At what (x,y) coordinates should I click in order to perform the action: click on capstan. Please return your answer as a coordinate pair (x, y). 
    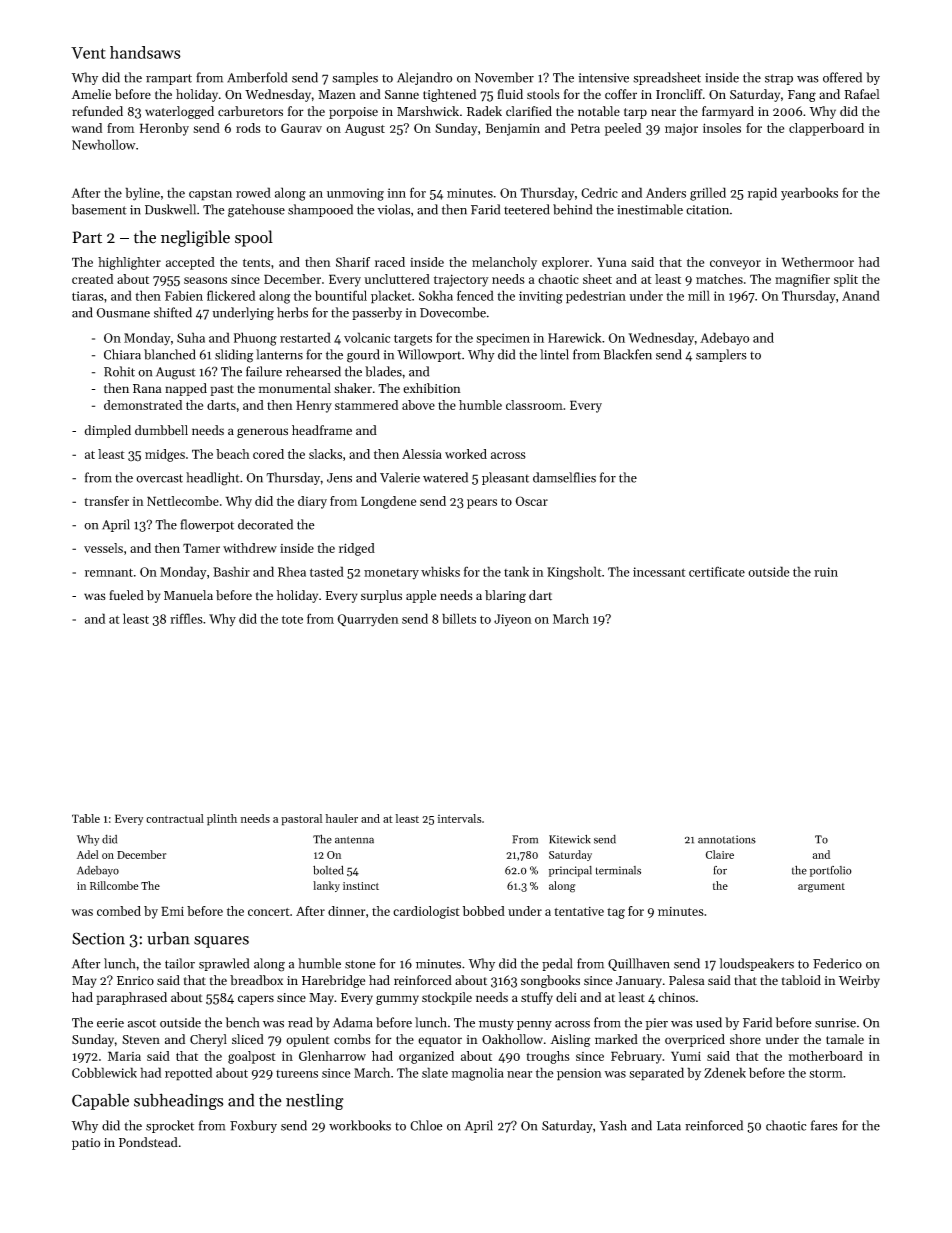
    Looking at the image, I should click on (210, 195).
